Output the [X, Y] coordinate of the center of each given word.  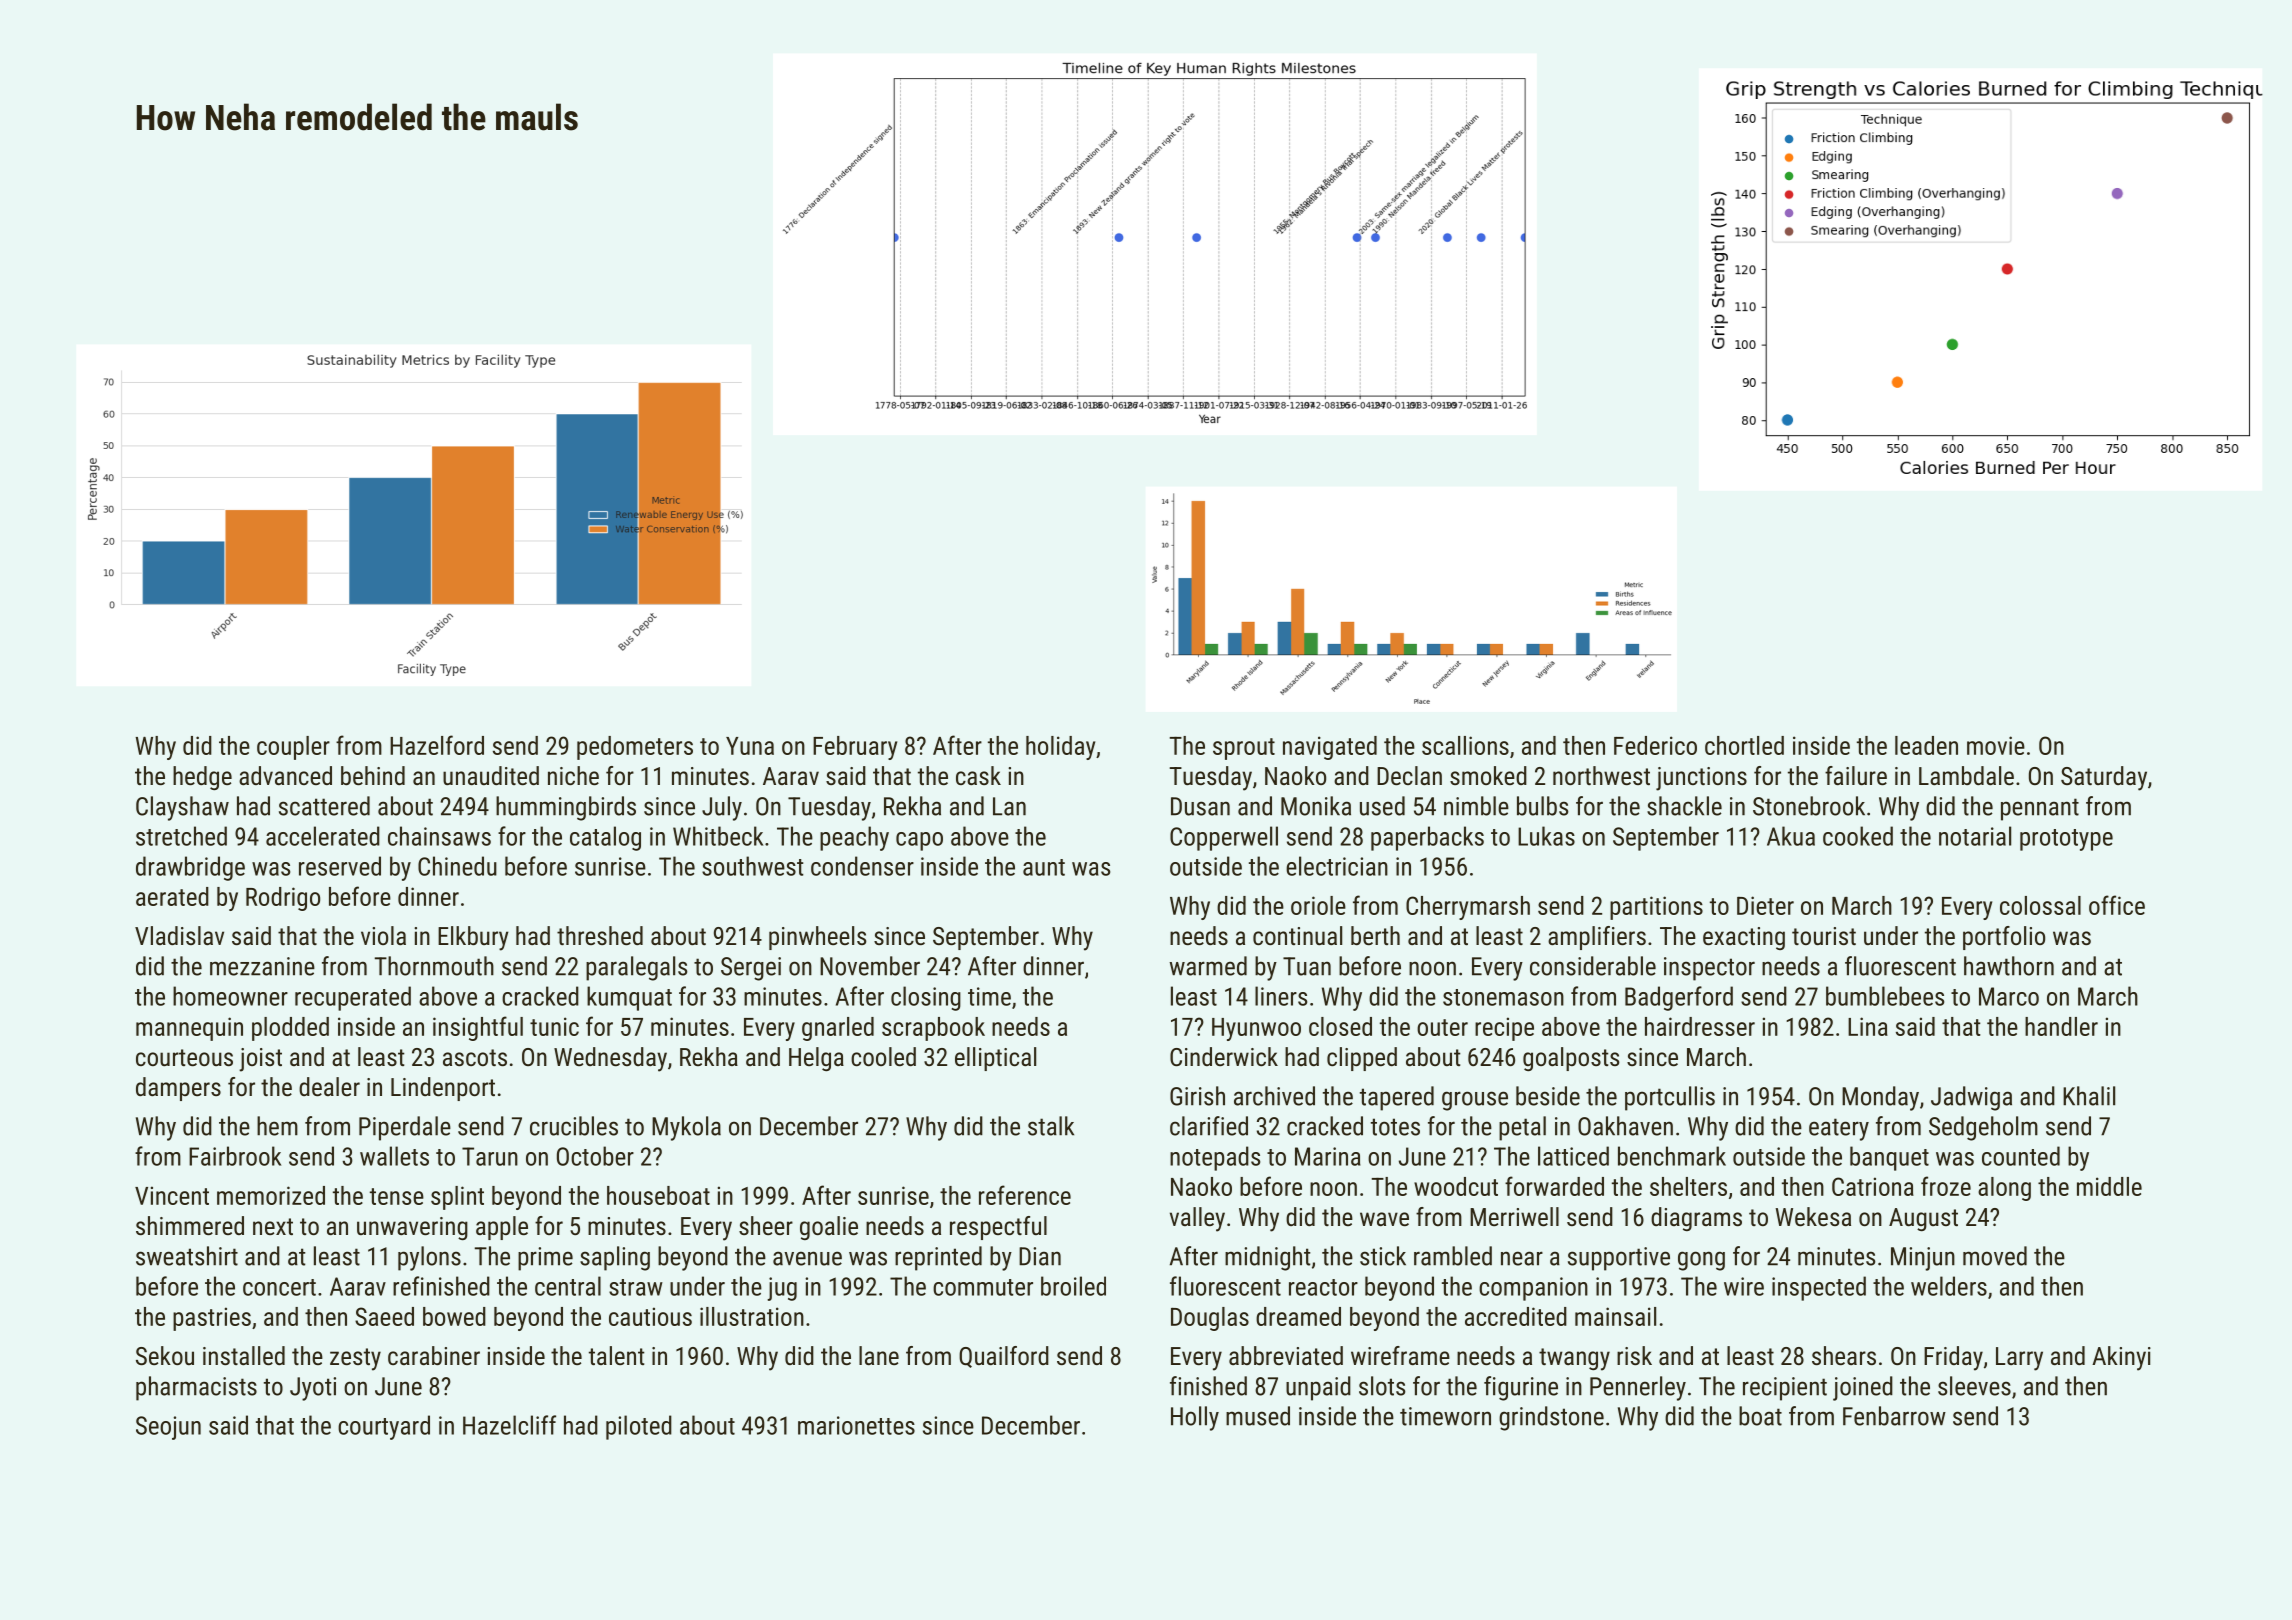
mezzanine [262, 966]
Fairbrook [235, 1156]
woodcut [1456, 1186]
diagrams [1696, 1219]
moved [1995, 1256]
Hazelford [437, 745]
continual [1297, 935]
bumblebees [1885, 996]
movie [1996, 745]
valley [1197, 1219]
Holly [1195, 1418]
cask [978, 775]
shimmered [190, 1225]
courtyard [384, 1427]
